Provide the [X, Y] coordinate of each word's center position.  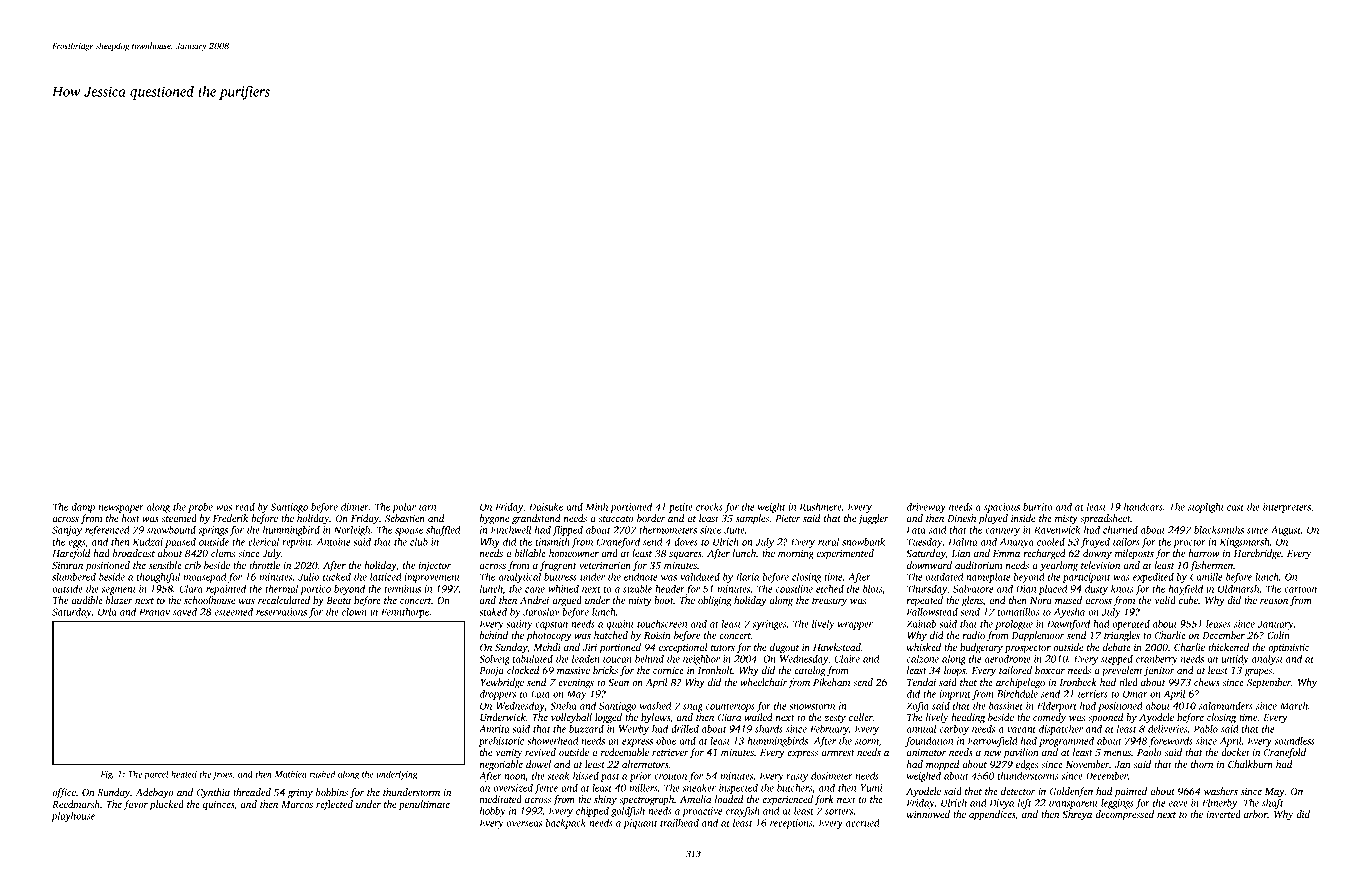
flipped [567, 531]
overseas [524, 824]
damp [83, 508]
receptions [791, 824]
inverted [1223, 814]
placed [1053, 590]
